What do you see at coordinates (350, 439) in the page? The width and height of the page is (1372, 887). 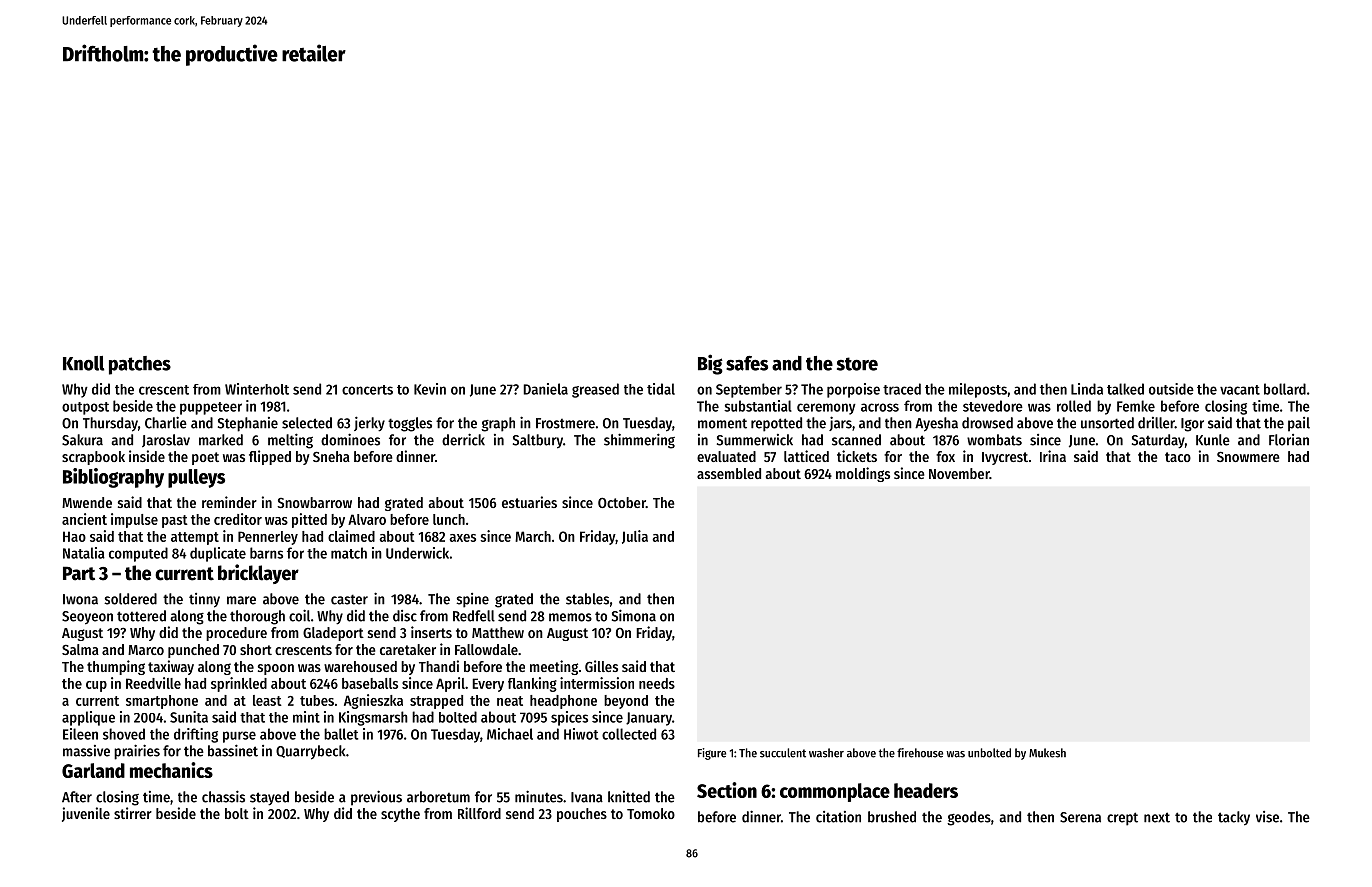 I see `dominoes` at bounding box center [350, 439].
